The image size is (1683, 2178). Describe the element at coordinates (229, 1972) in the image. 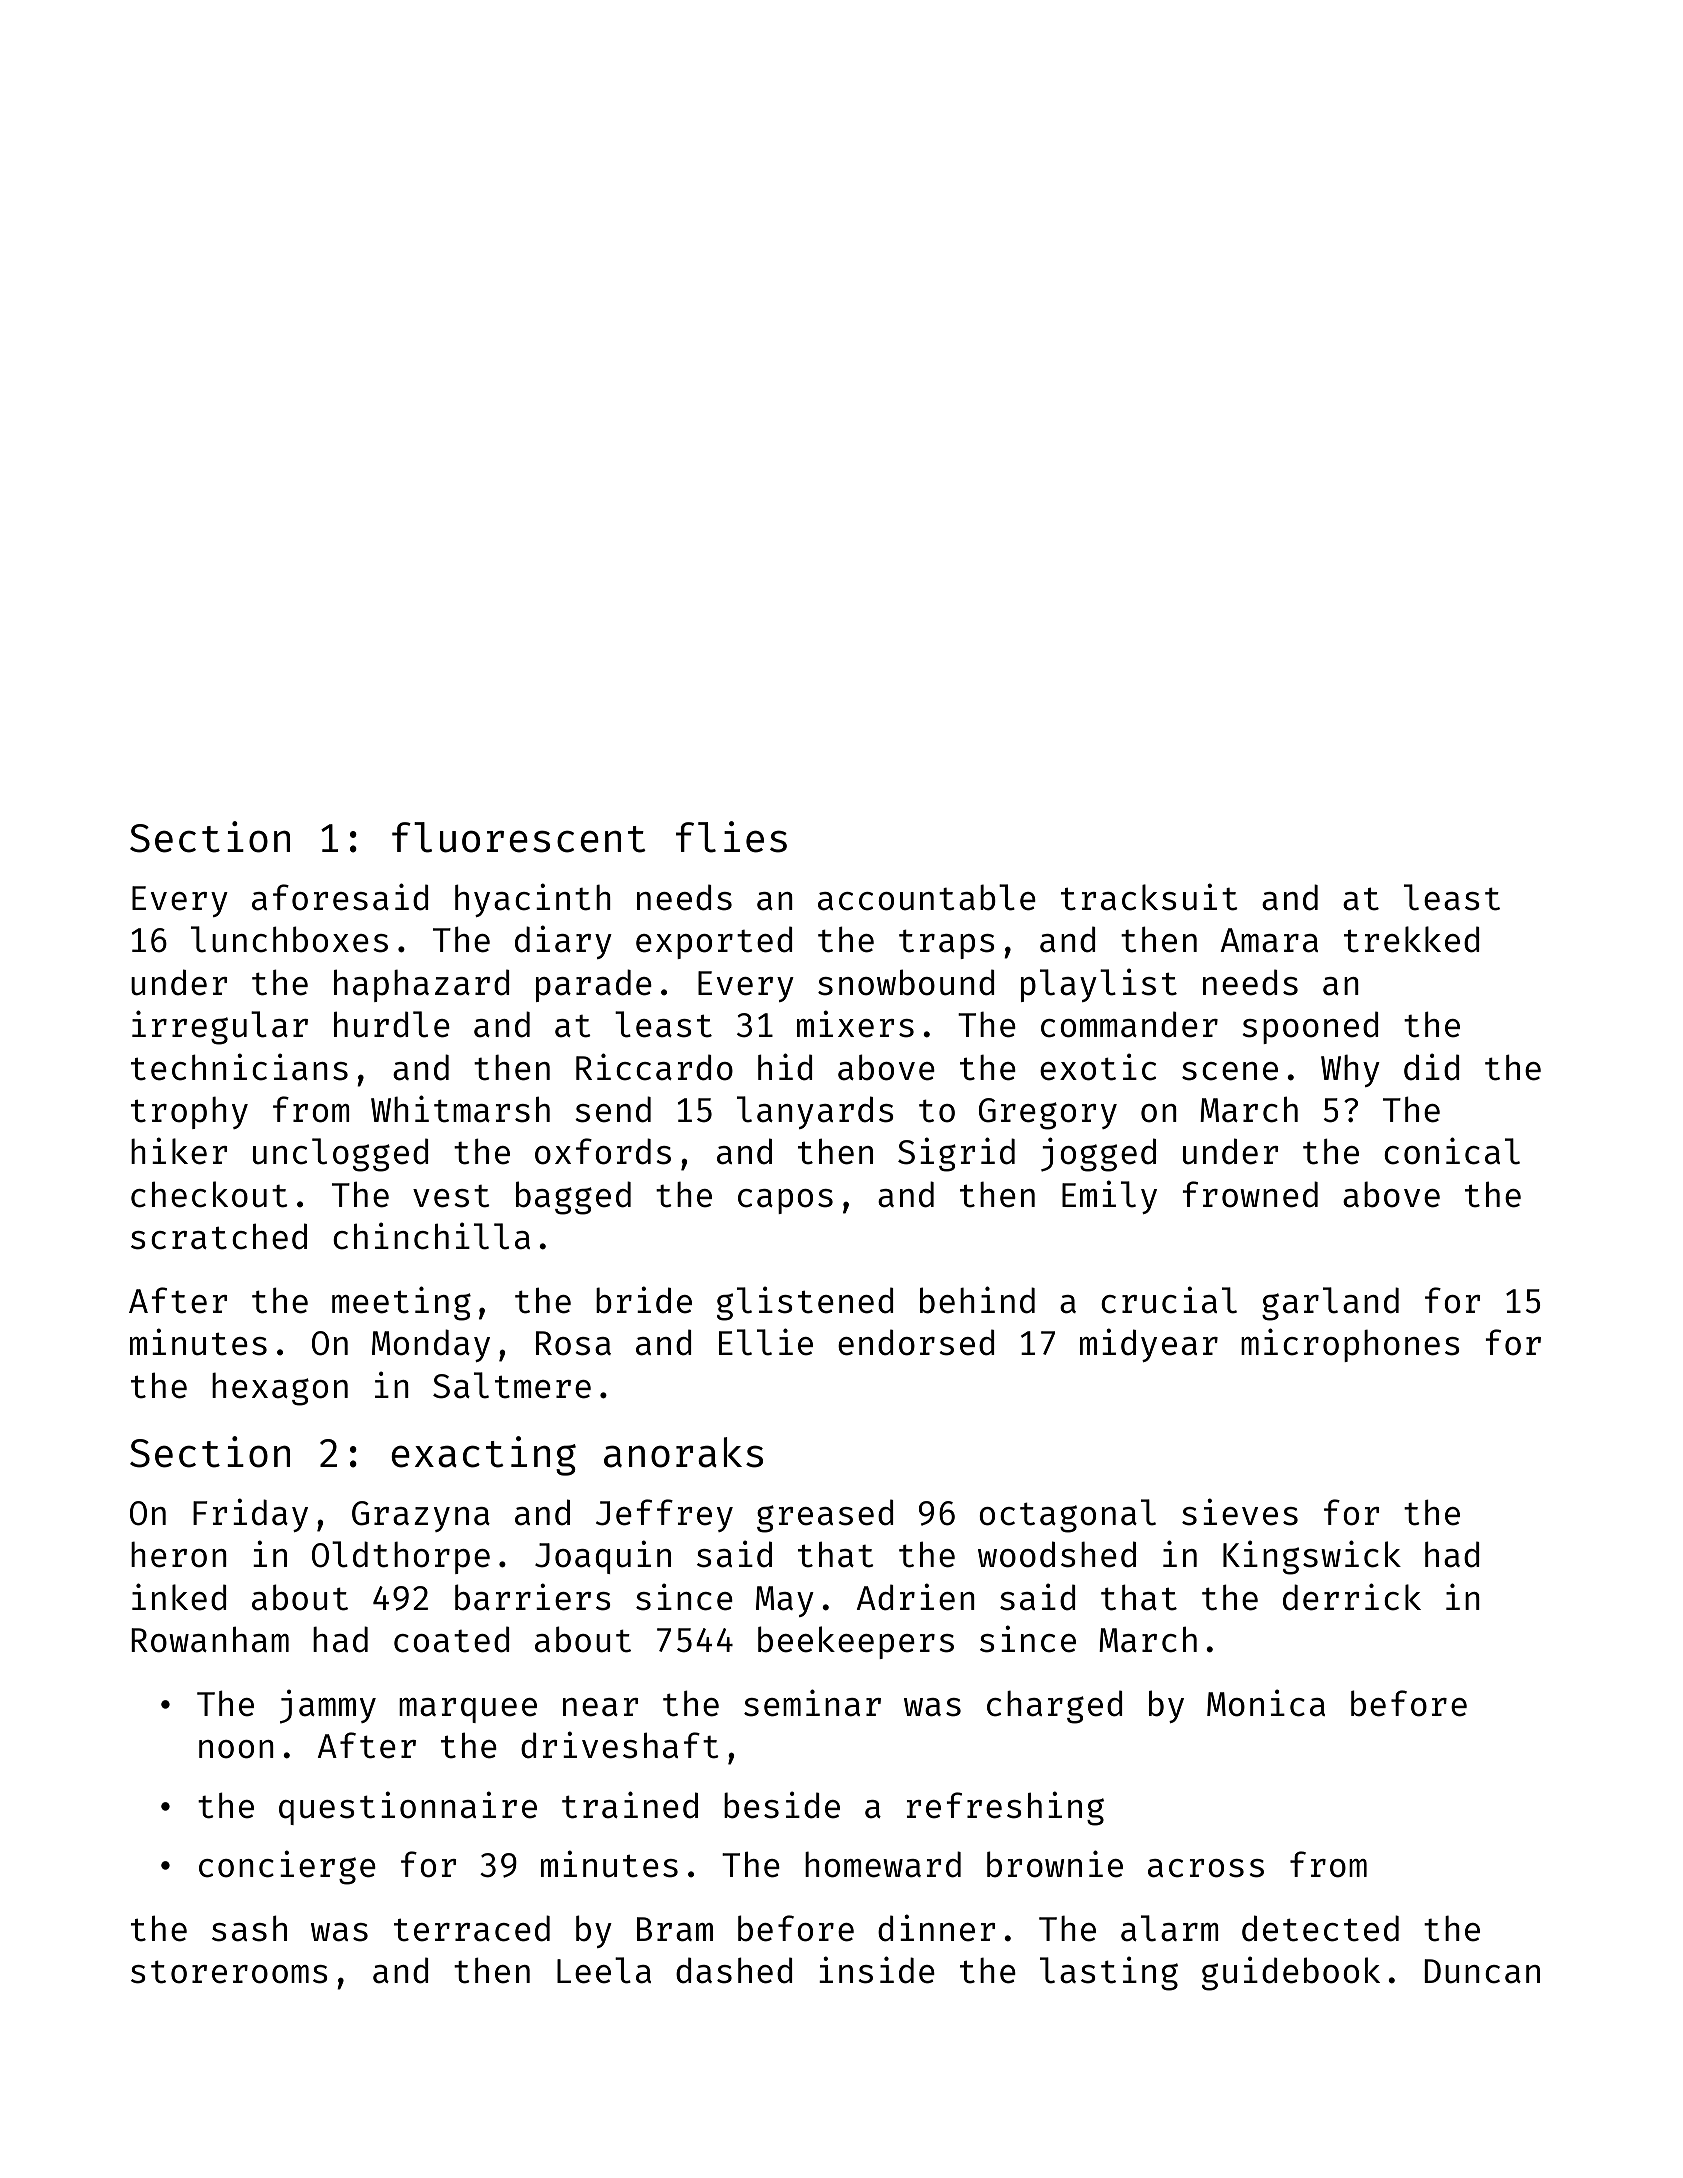

I see `storerooms` at that location.
